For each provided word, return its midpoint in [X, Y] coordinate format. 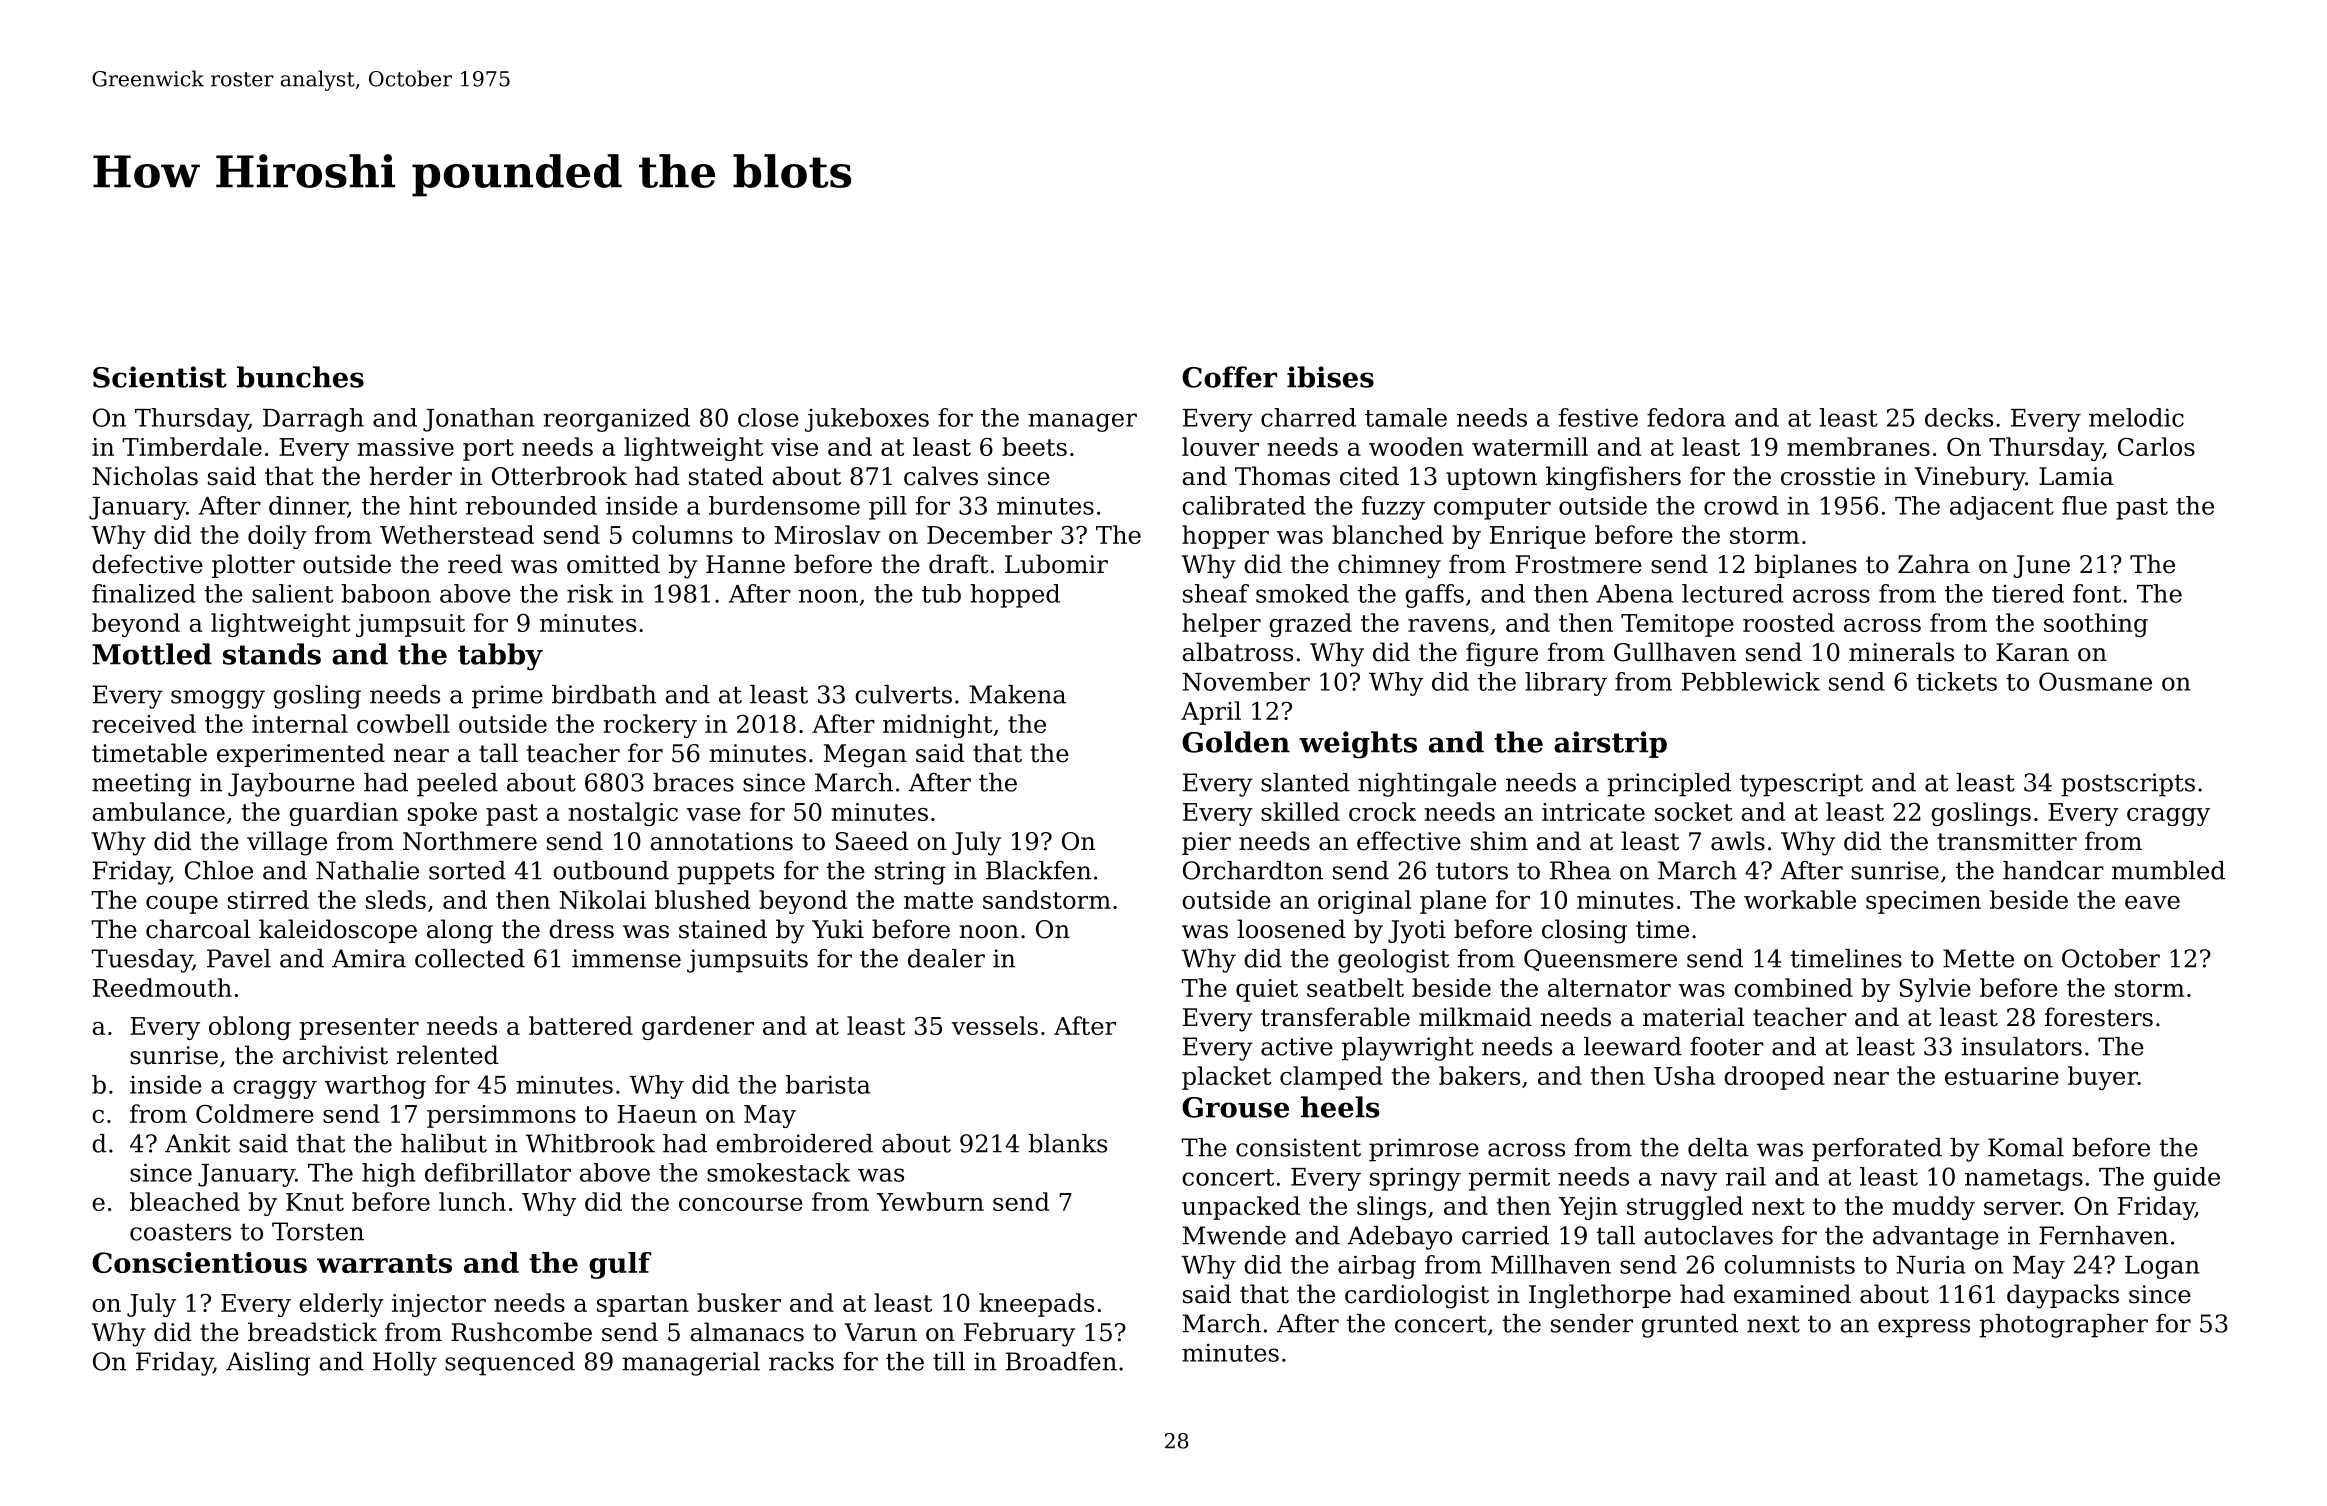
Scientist [160, 377]
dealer [946, 958]
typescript [1801, 785]
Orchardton [1253, 870]
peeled [457, 785]
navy [1689, 1181]
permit [1509, 1179]
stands [272, 654]
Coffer [1229, 377]
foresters [2099, 1017]
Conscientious [199, 1262]
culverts [903, 694]
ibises [1330, 377]
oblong [250, 1028]
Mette [1978, 958]
